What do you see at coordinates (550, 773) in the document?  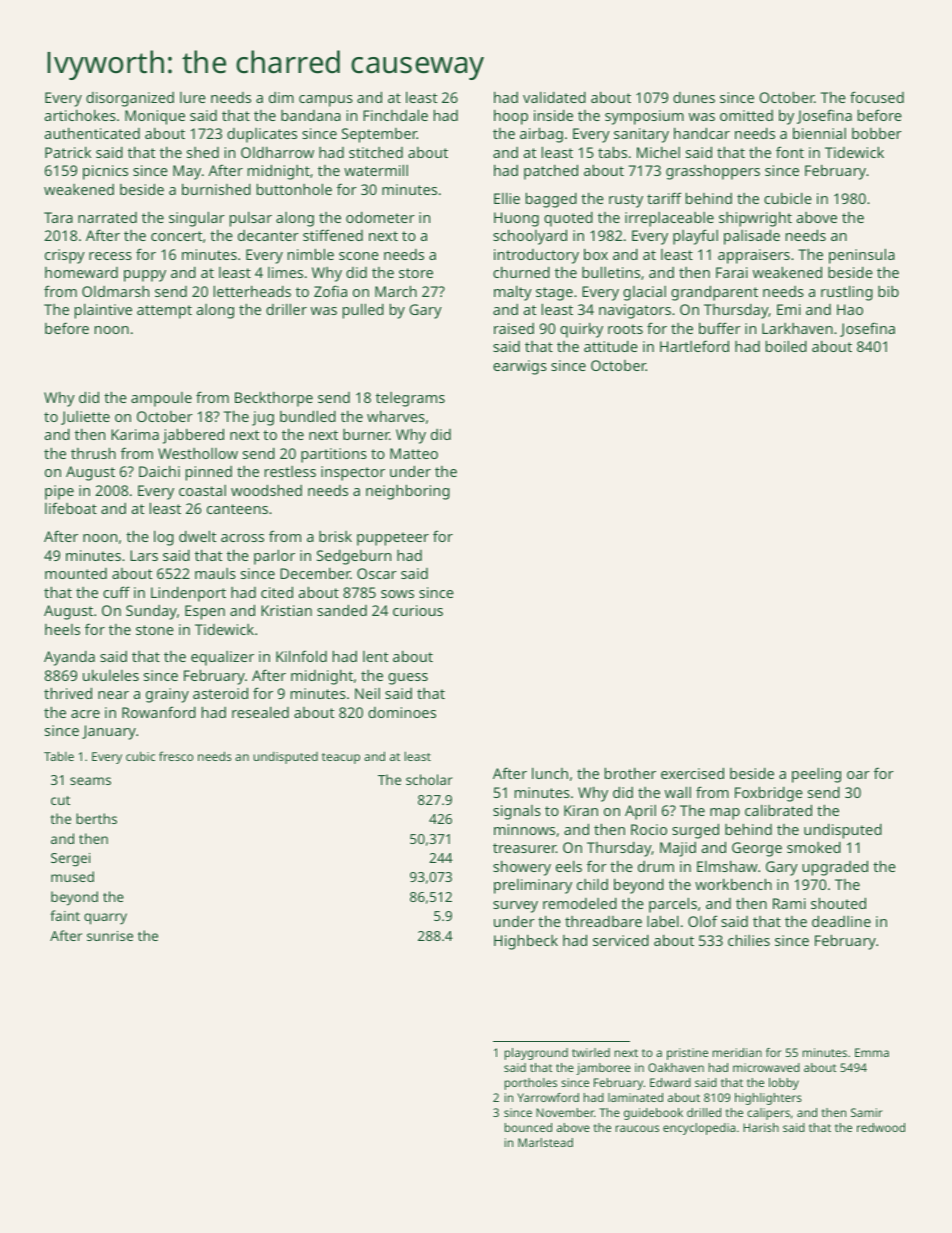 I see `lunch` at bounding box center [550, 773].
